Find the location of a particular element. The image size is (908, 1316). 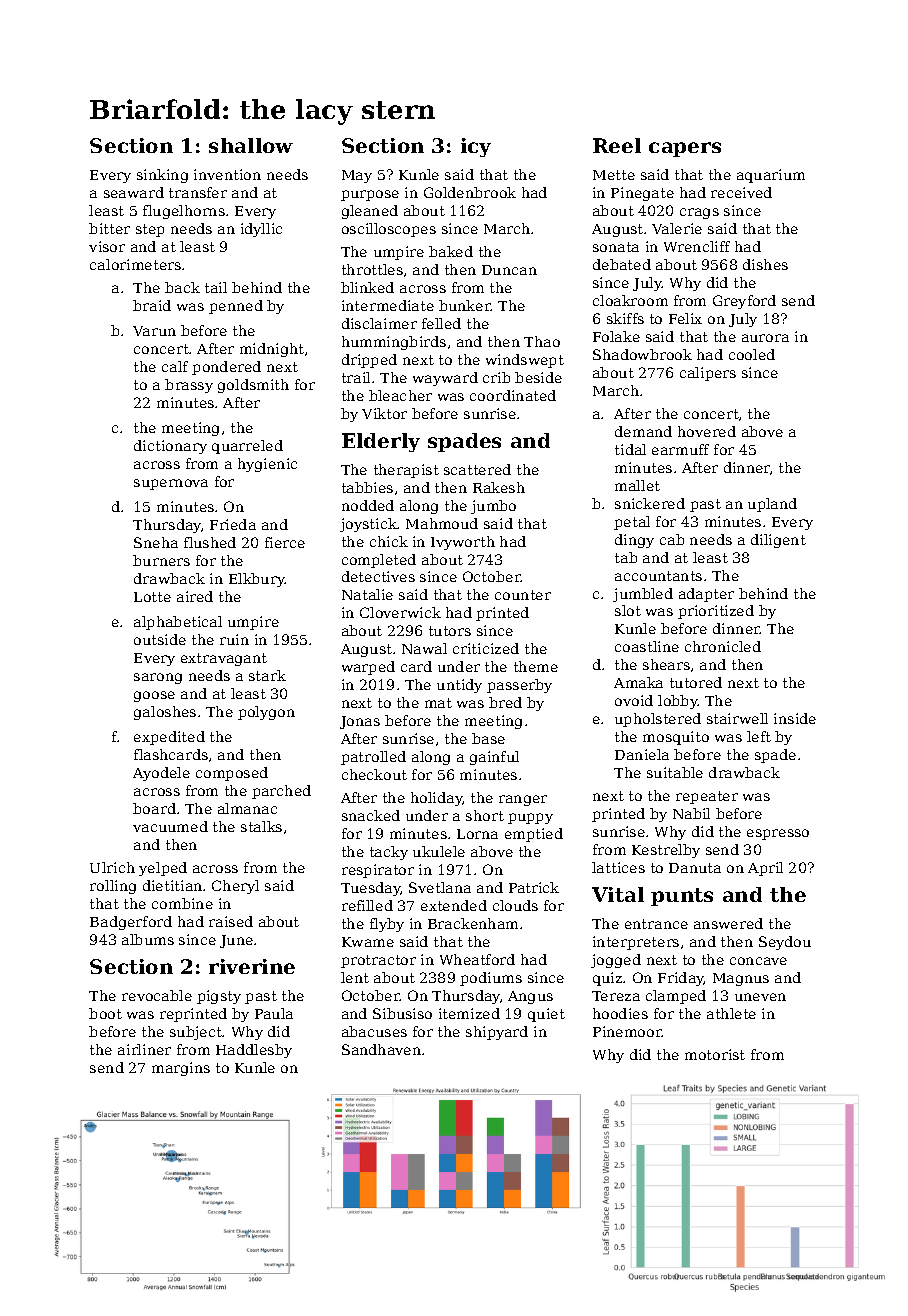

untidy is located at coordinates (459, 686).
